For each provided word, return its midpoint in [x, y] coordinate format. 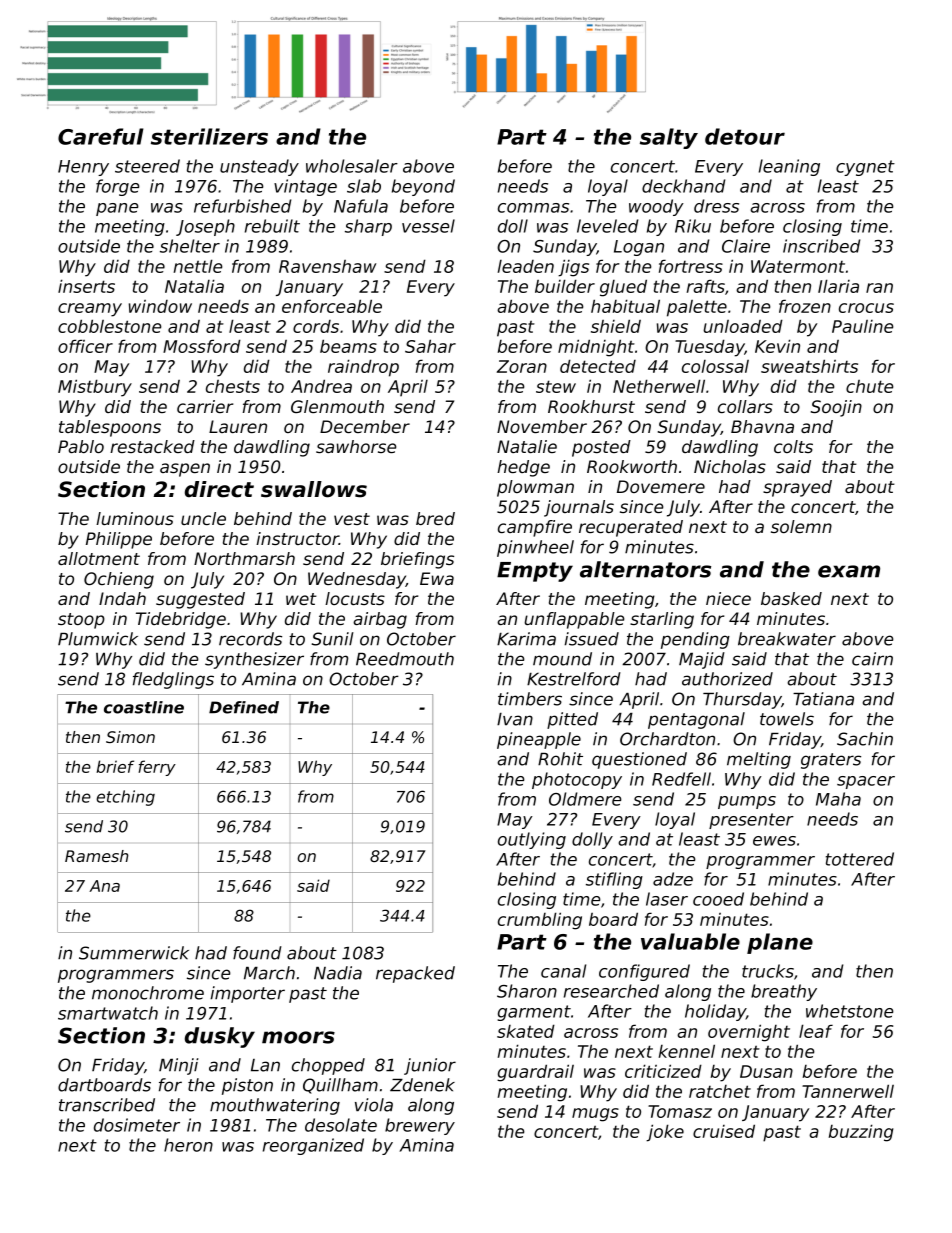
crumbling [540, 921]
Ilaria [838, 286]
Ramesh [96, 856]
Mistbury [95, 388]
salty [669, 138]
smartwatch [108, 1013]
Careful [101, 136]
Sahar [430, 346]
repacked [415, 974]
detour [745, 136]
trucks [768, 971]
